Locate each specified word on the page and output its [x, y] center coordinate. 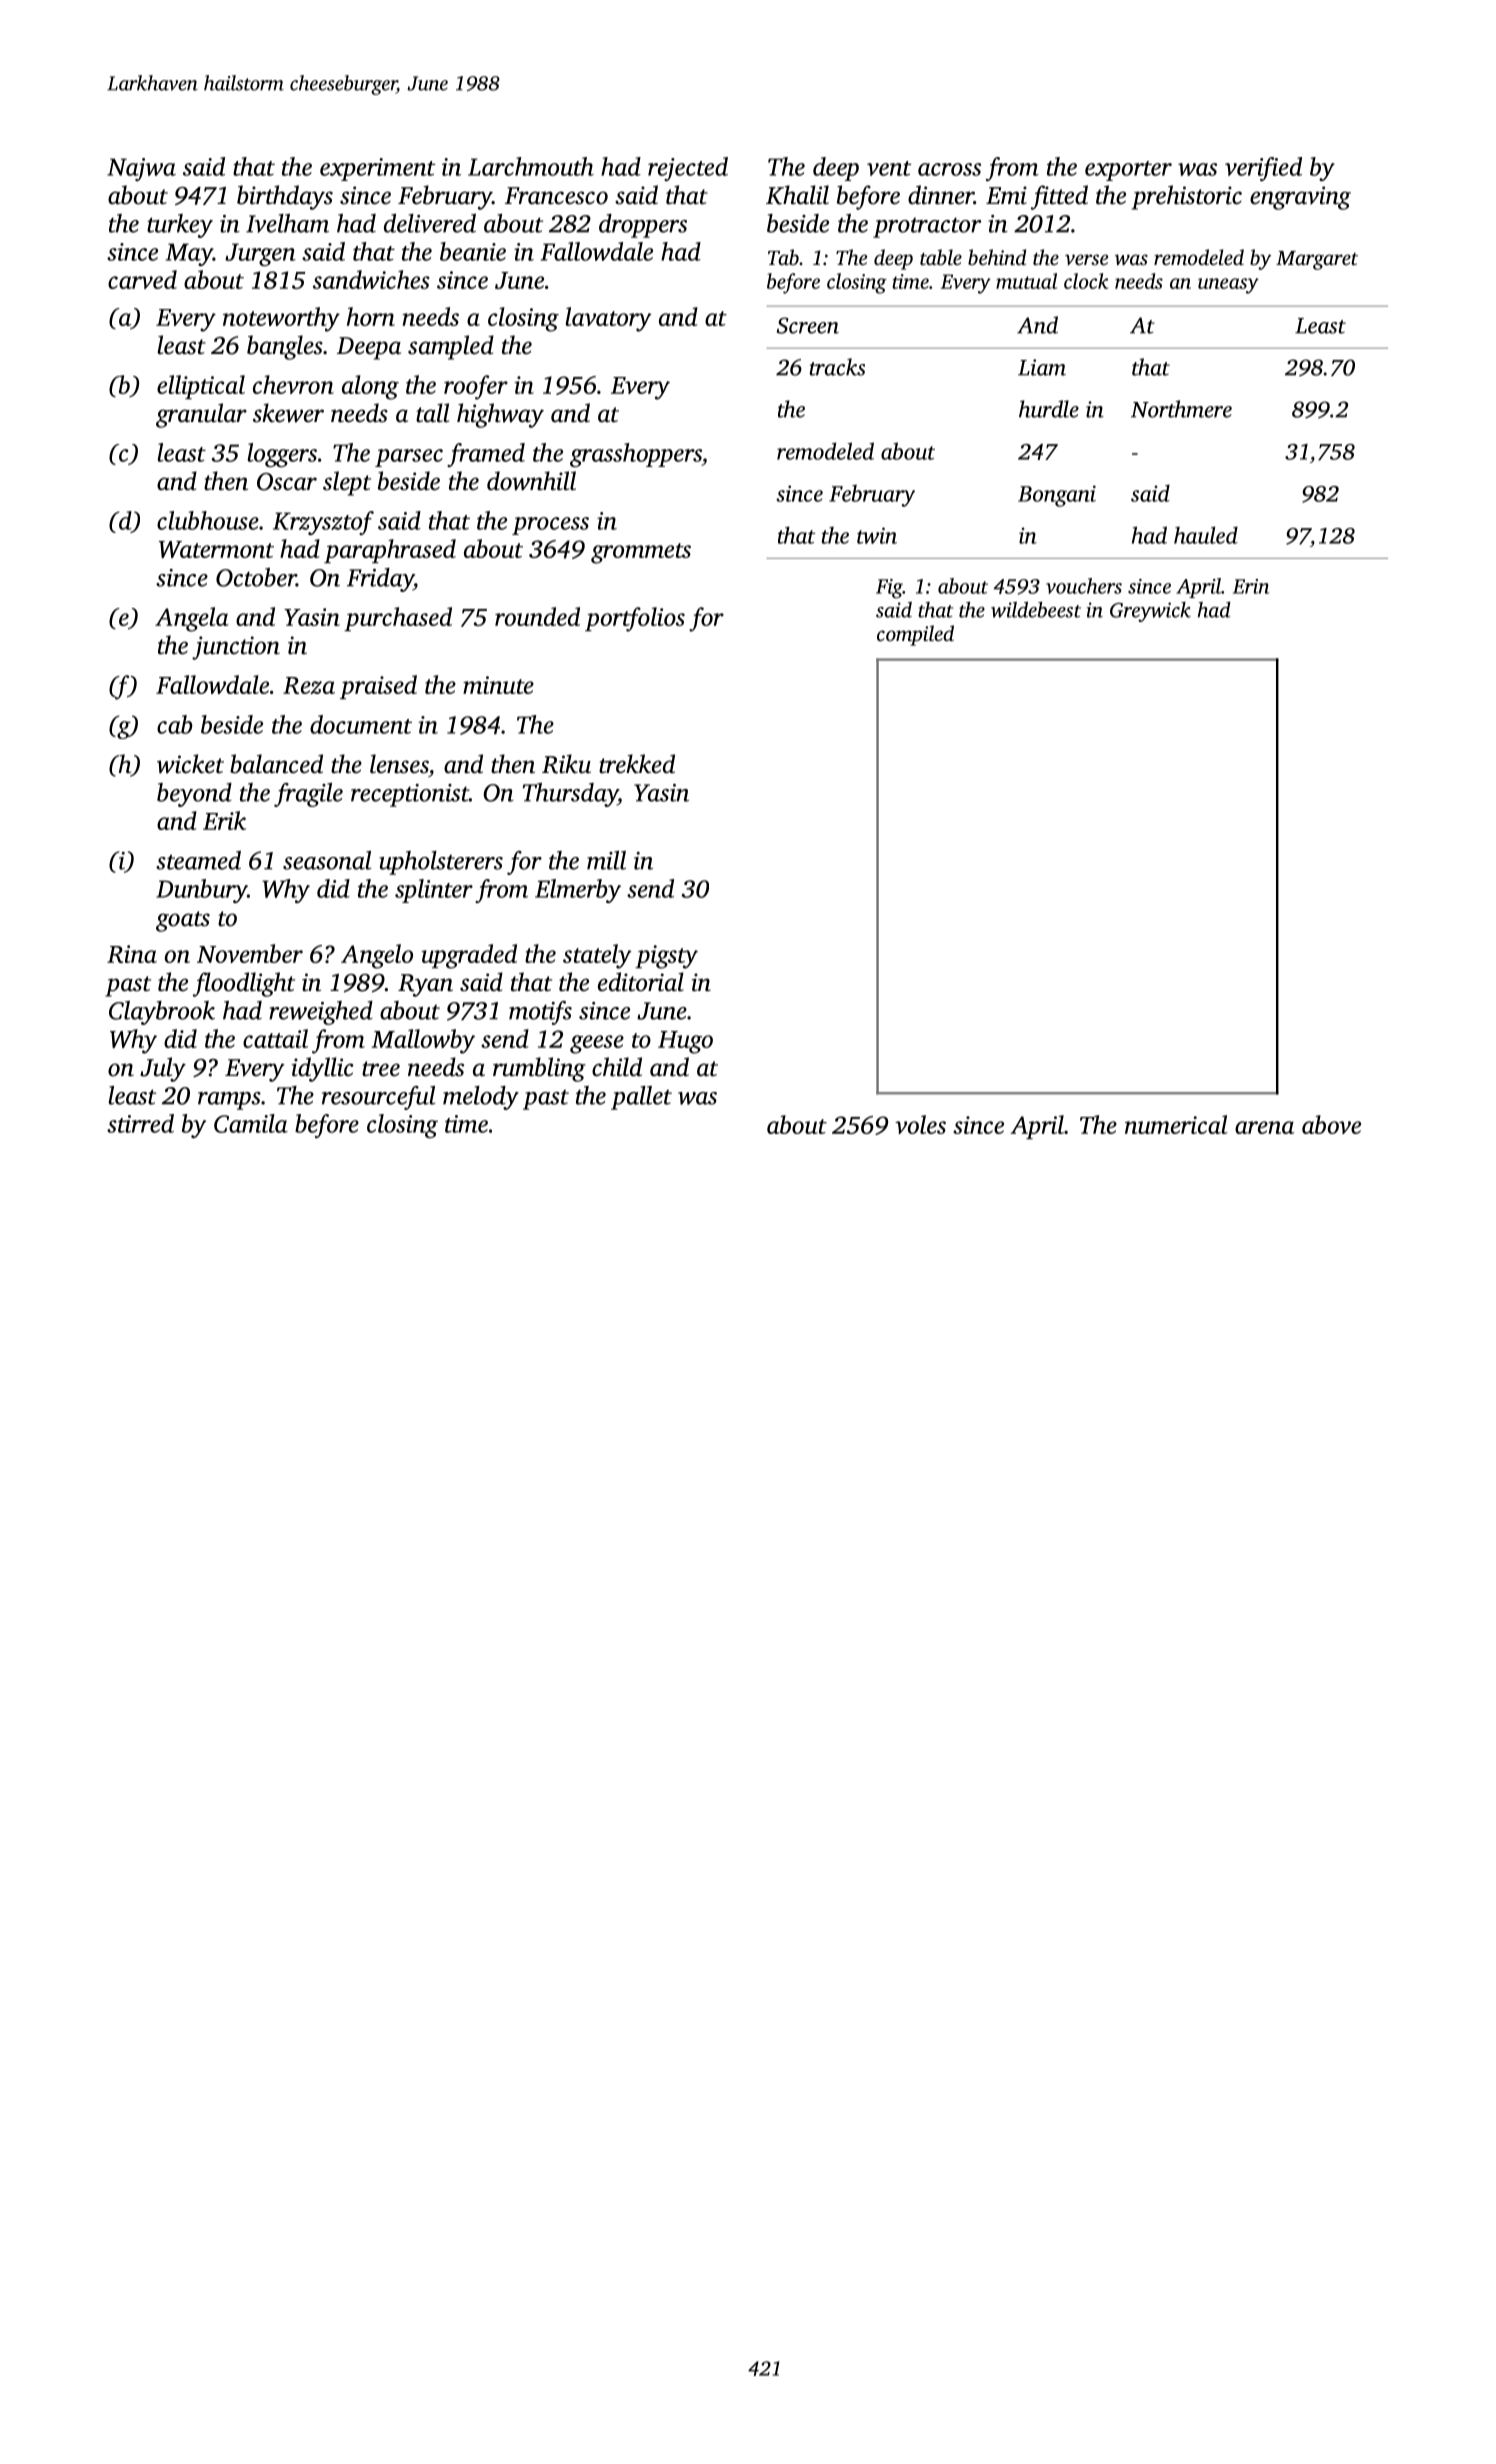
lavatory [609, 319]
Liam [1042, 367]
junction [236, 648]
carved [142, 279]
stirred [140, 1123]
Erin [1251, 586]
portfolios [635, 619]
